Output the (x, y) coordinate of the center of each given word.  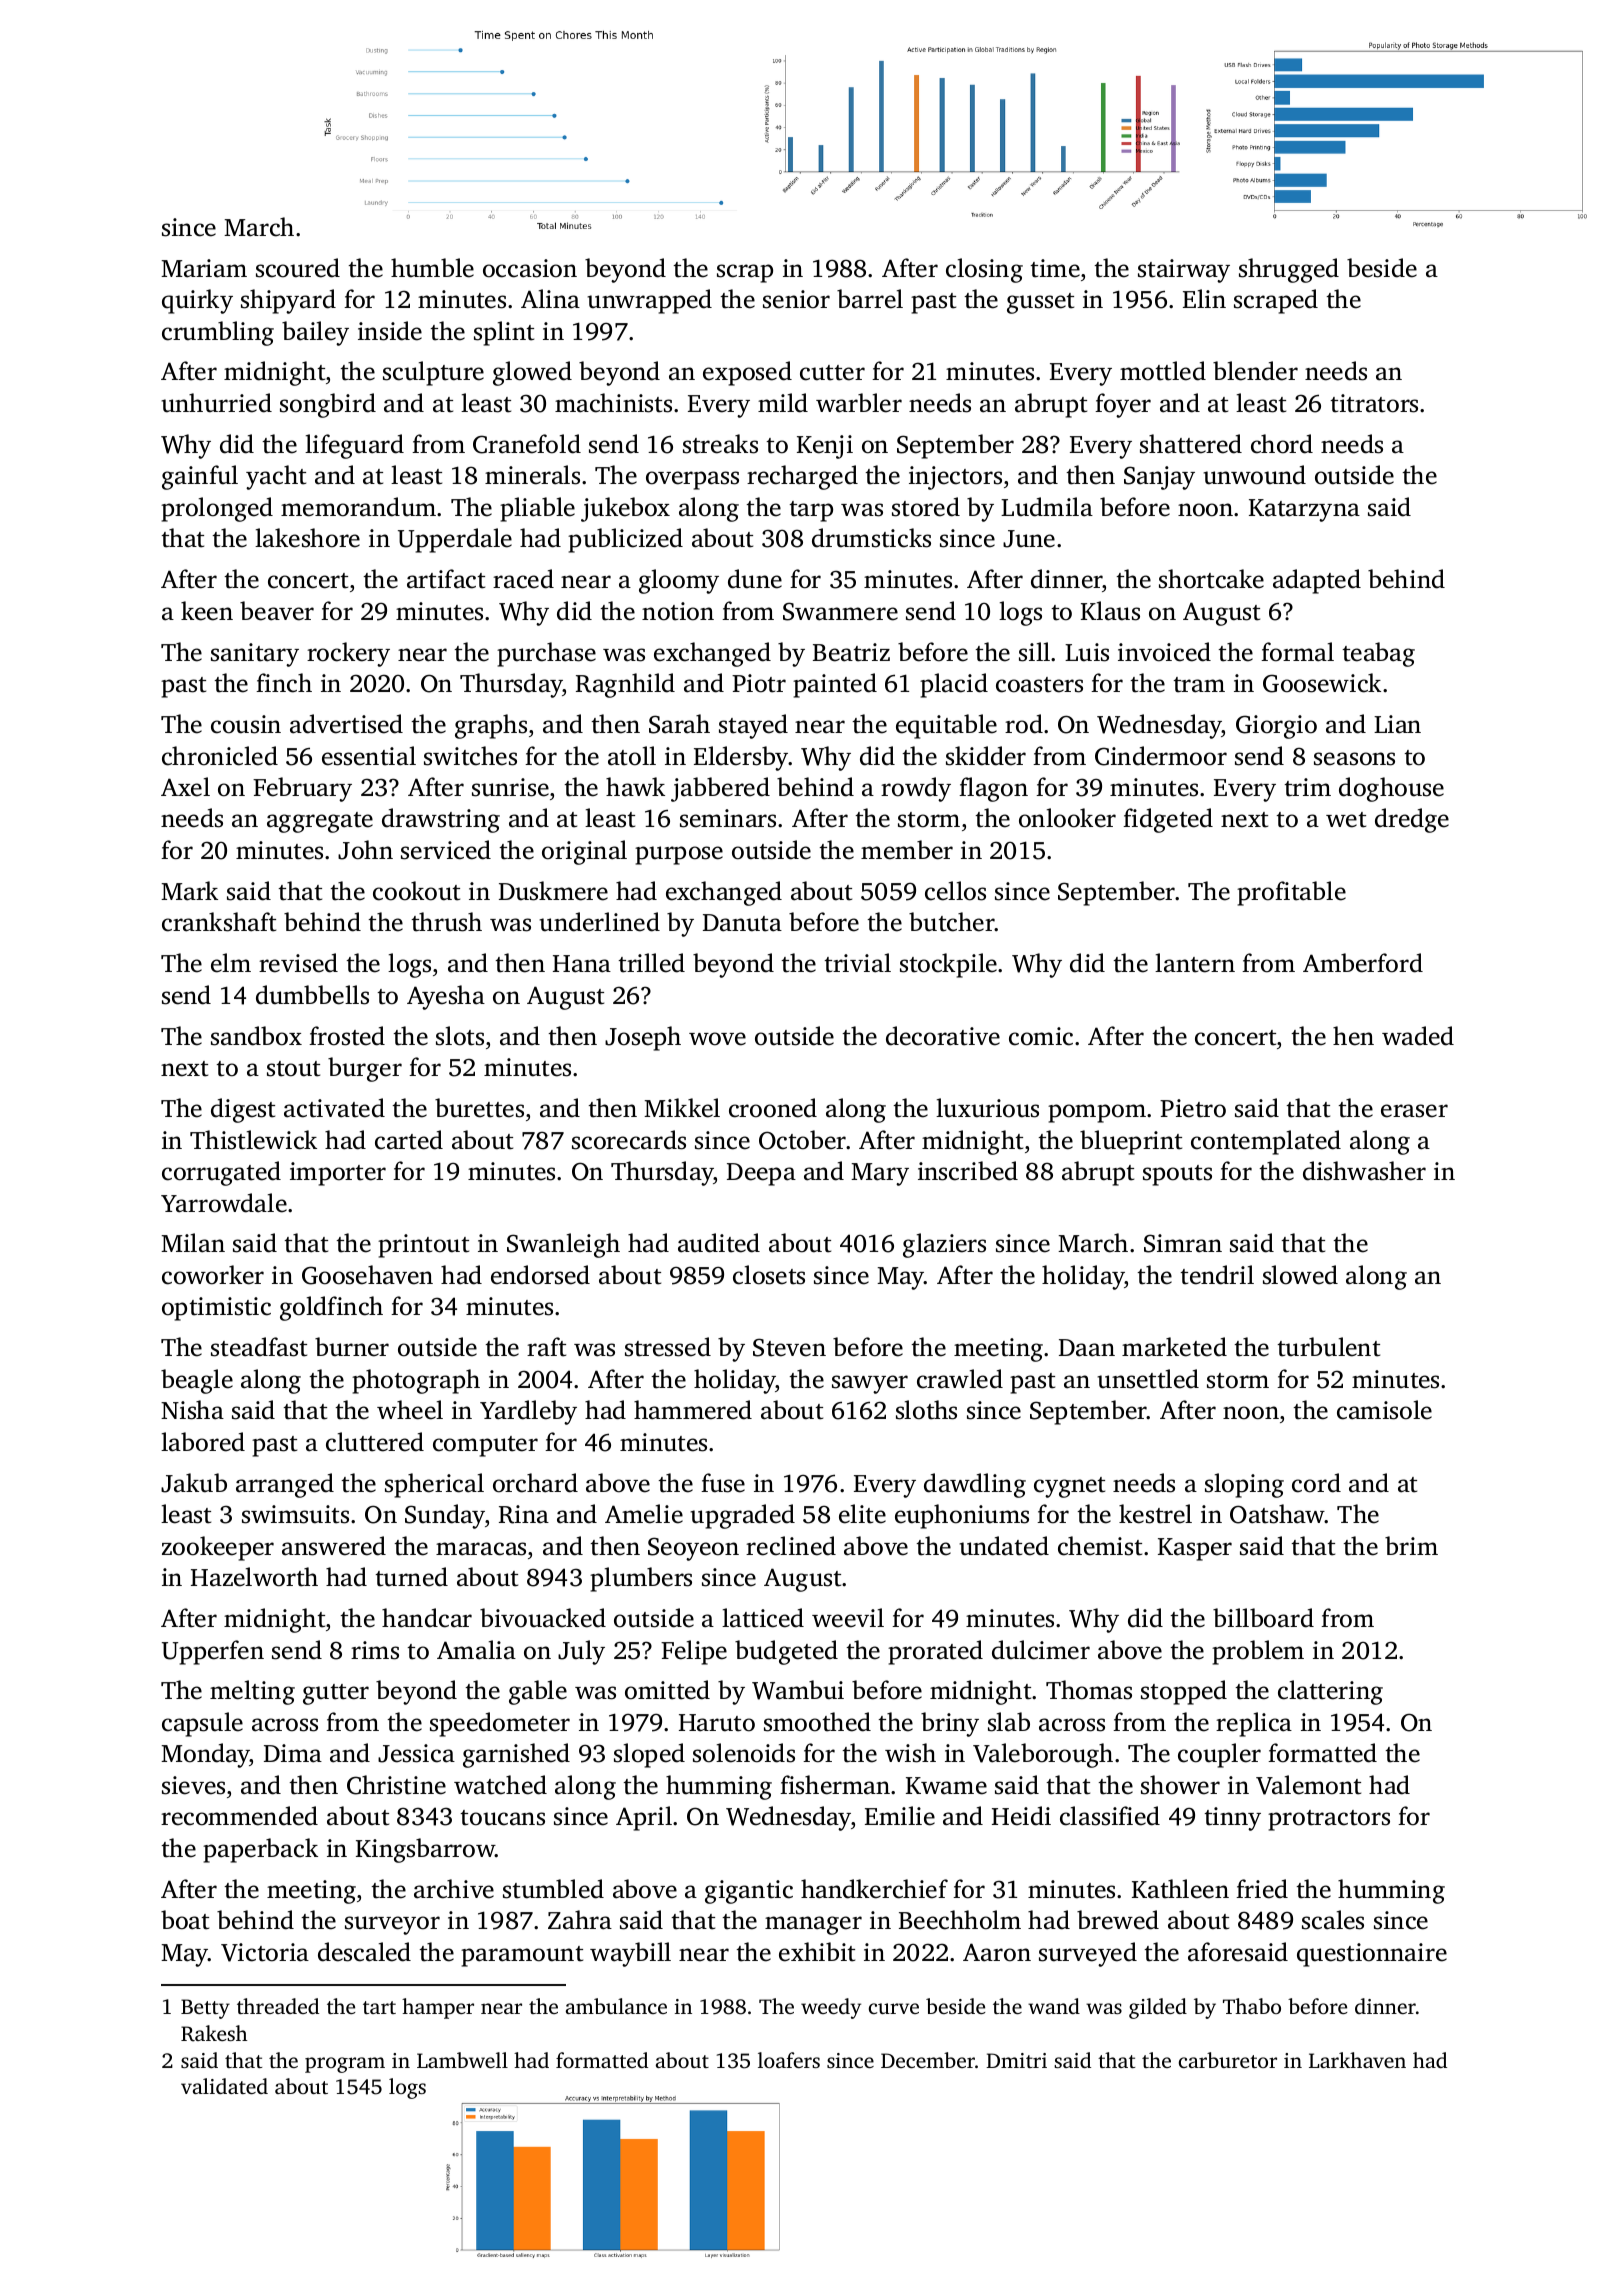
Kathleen (1180, 1889)
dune (755, 579)
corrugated (221, 1173)
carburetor (1228, 2060)
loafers (789, 2060)
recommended (239, 1816)
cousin (246, 724)
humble (432, 268)
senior (796, 299)
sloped (649, 1755)
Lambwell (462, 2060)
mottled (1163, 371)
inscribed (968, 1171)
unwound (1254, 475)
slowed (1300, 1275)
